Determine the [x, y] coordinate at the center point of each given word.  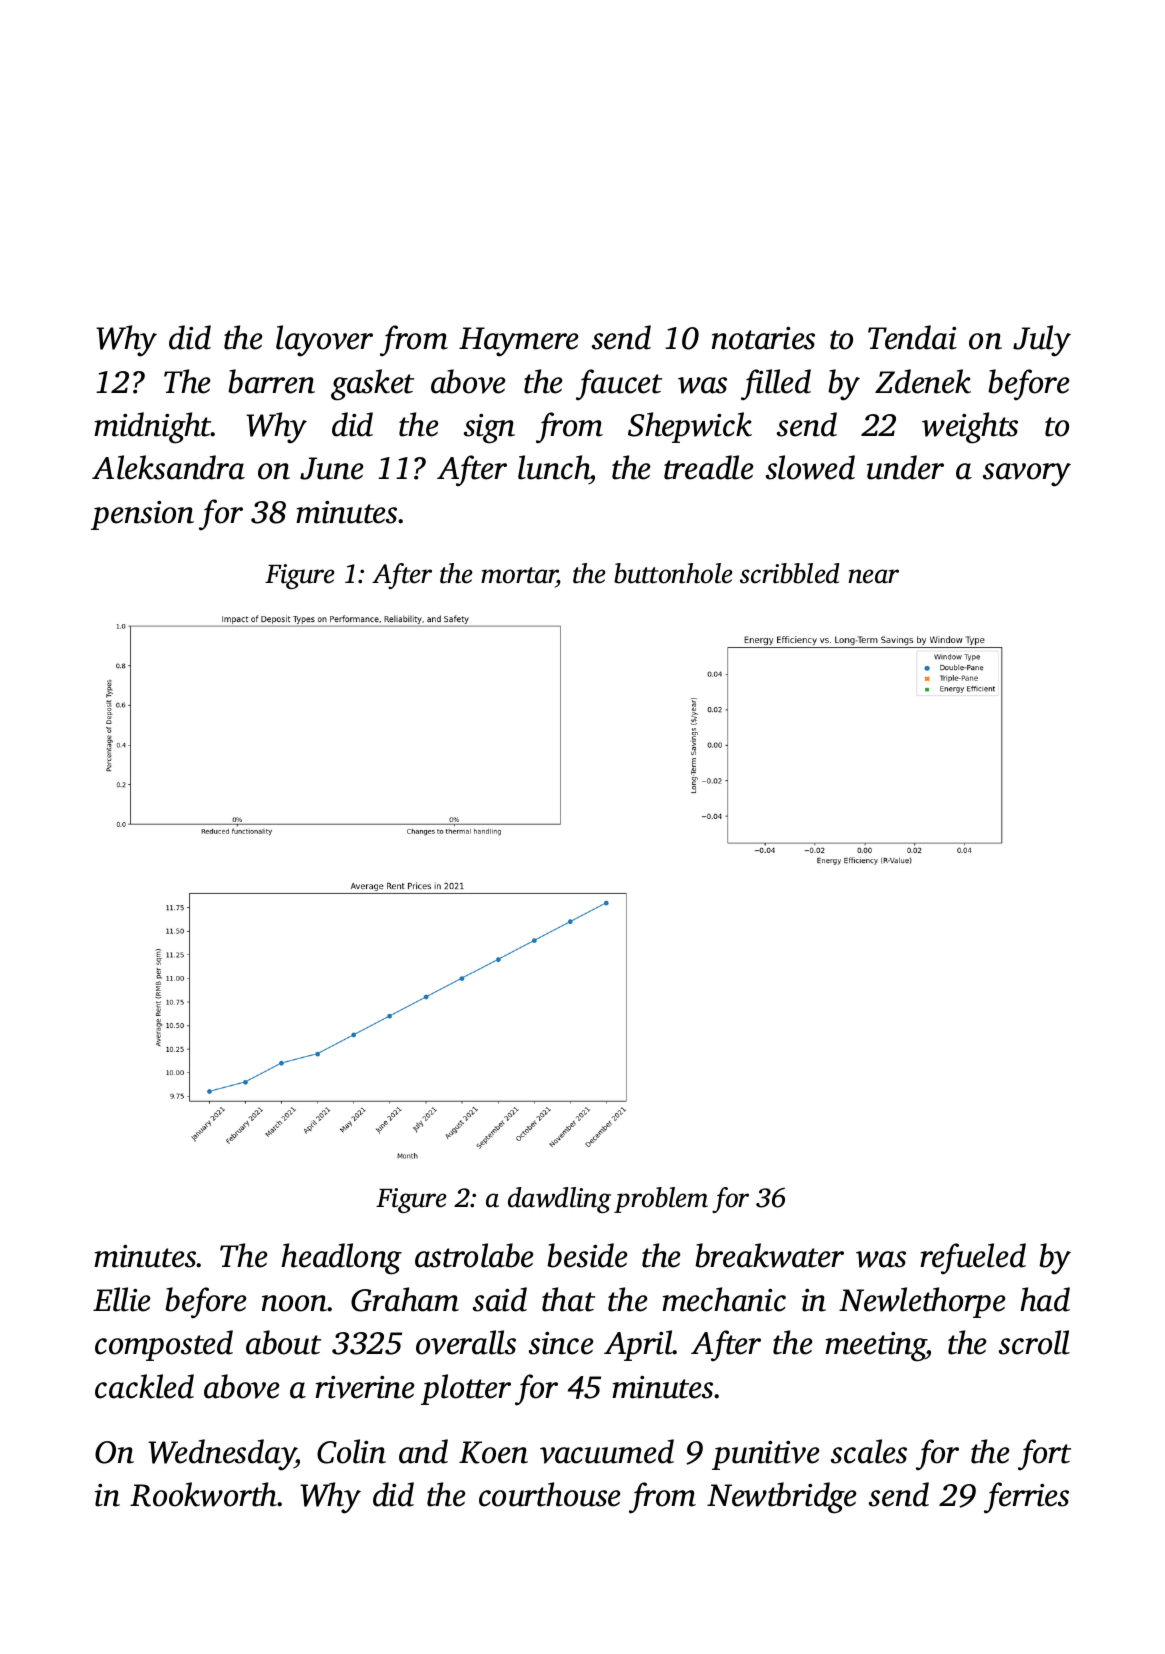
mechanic [724, 1299]
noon [295, 1303]
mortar [519, 577]
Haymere [519, 342]
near [873, 576]
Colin [351, 1451]
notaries [763, 338]
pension [142, 515]
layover [324, 341]
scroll [1034, 1342]
